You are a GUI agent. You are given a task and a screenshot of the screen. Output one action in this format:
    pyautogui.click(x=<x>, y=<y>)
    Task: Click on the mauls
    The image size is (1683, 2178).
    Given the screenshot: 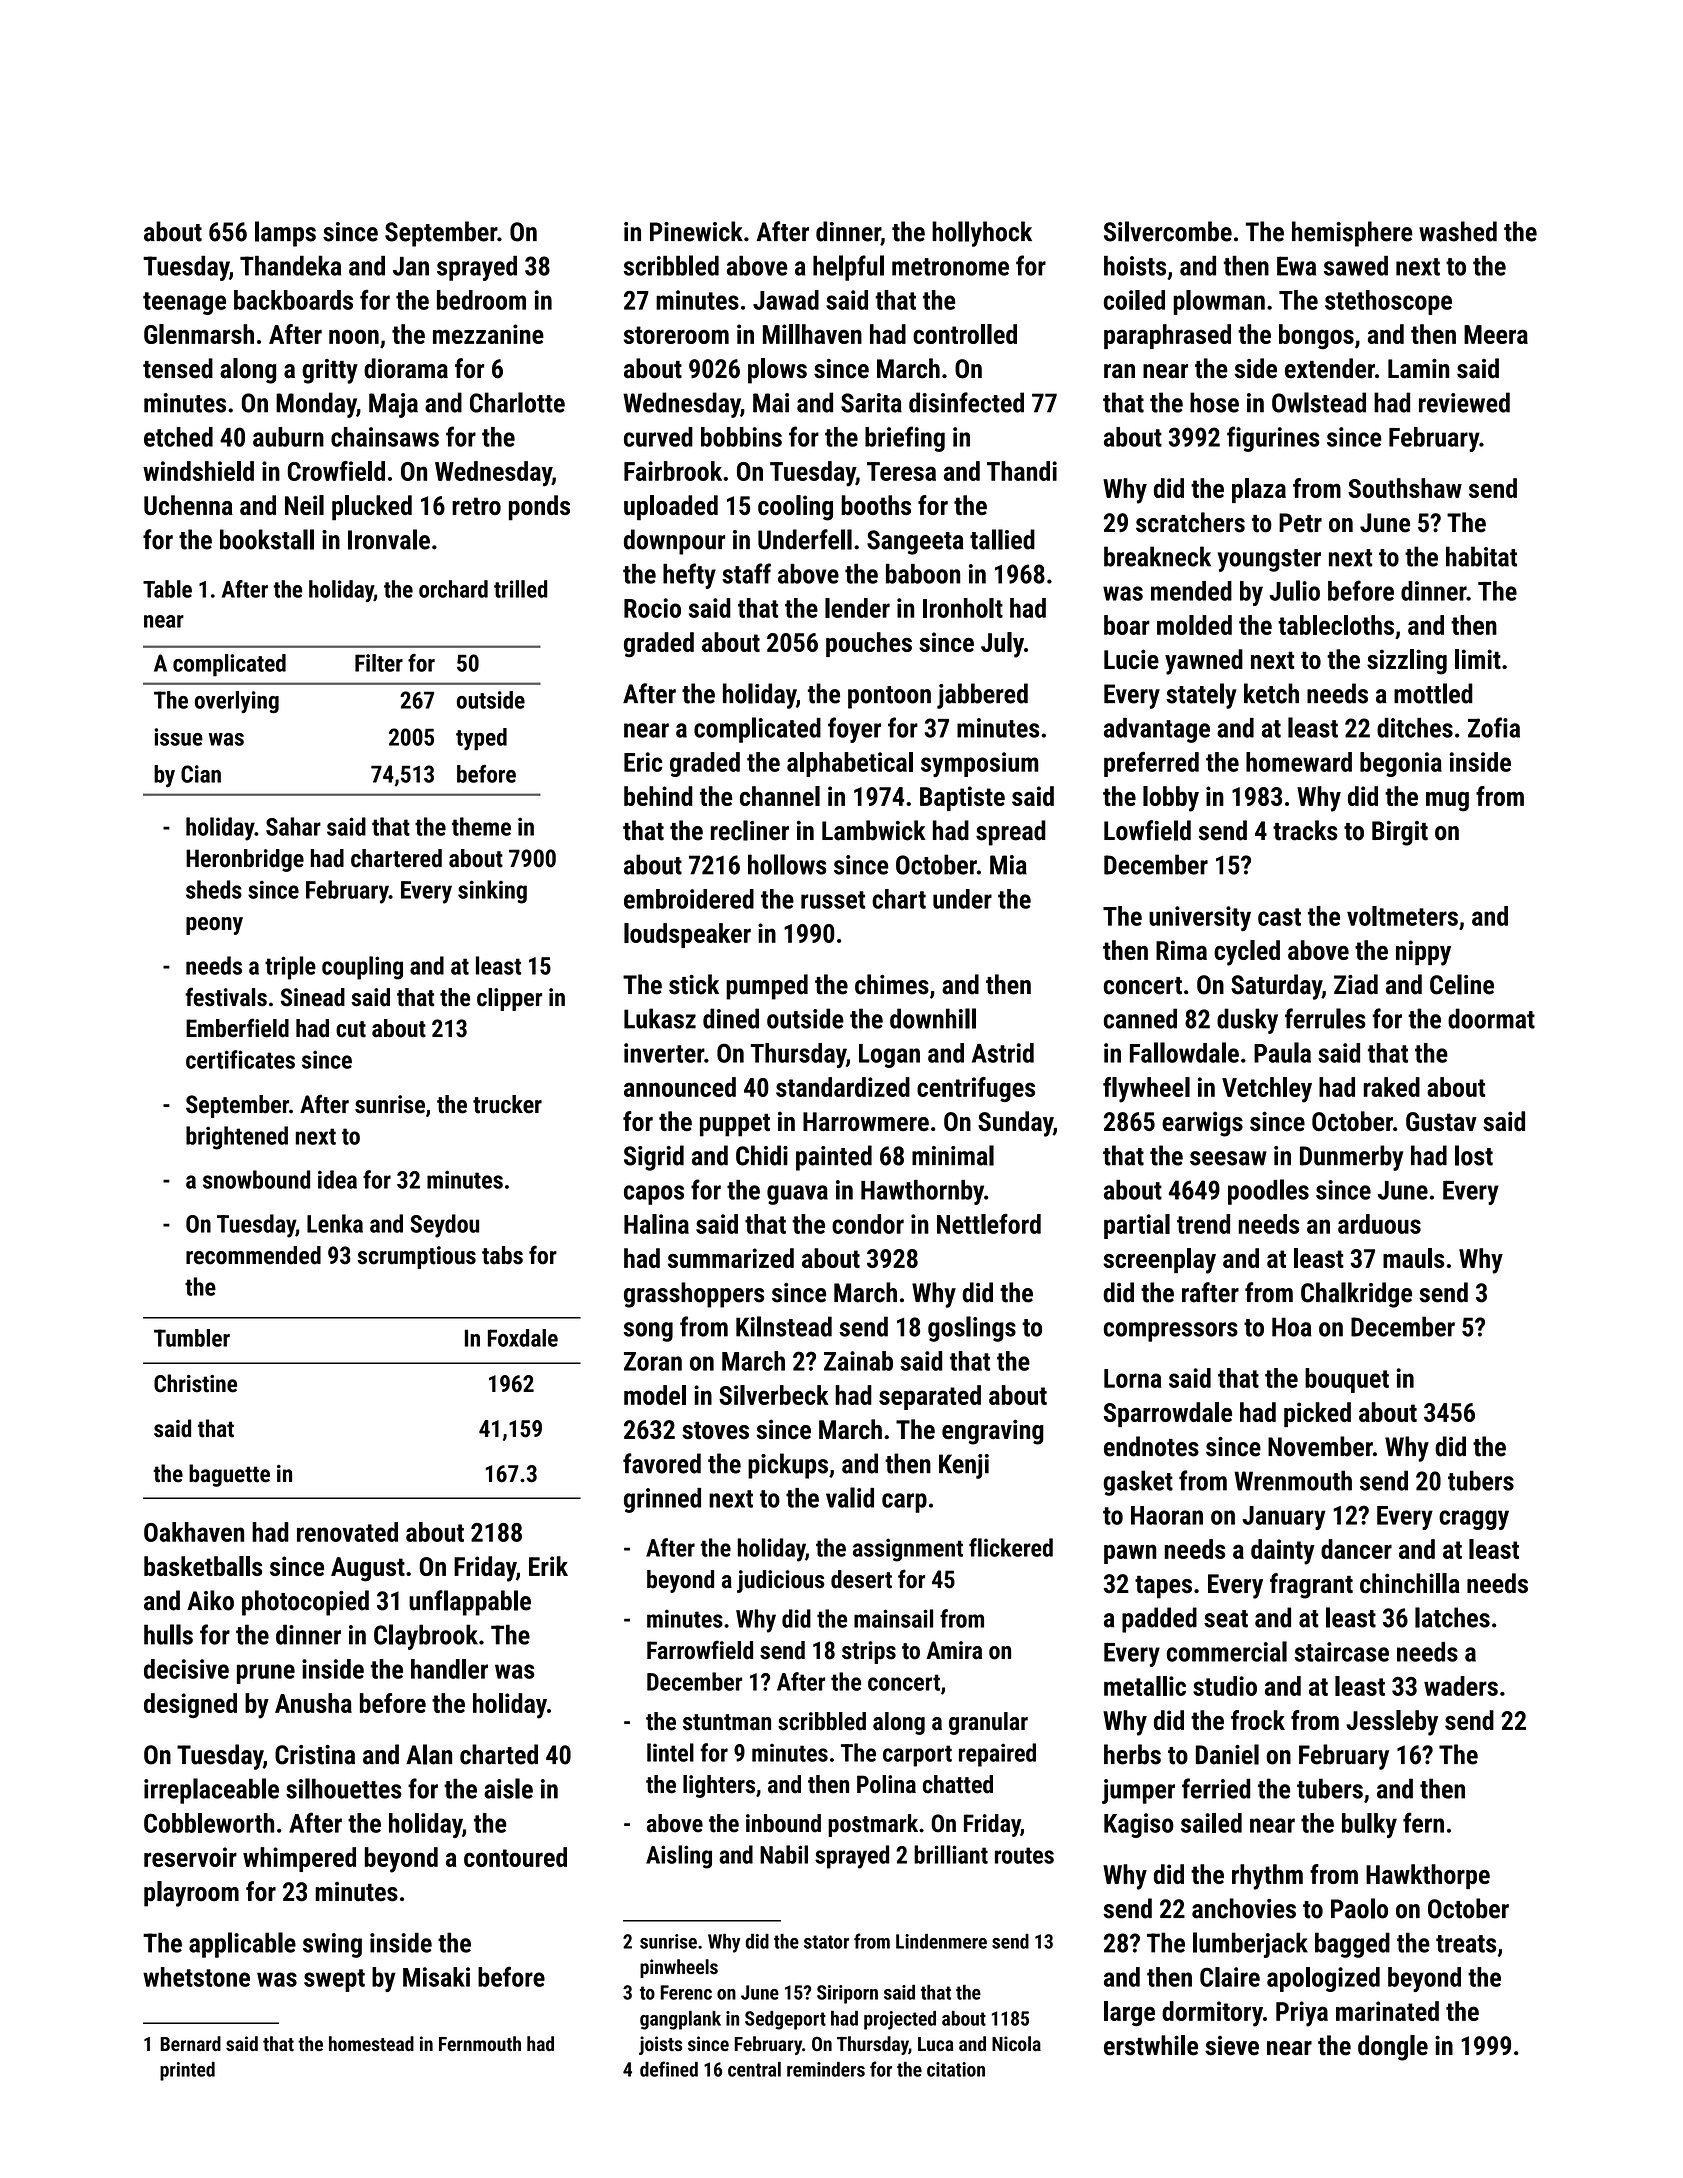 What is the action you would take?
    pyautogui.click(x=1413, y=1258)
